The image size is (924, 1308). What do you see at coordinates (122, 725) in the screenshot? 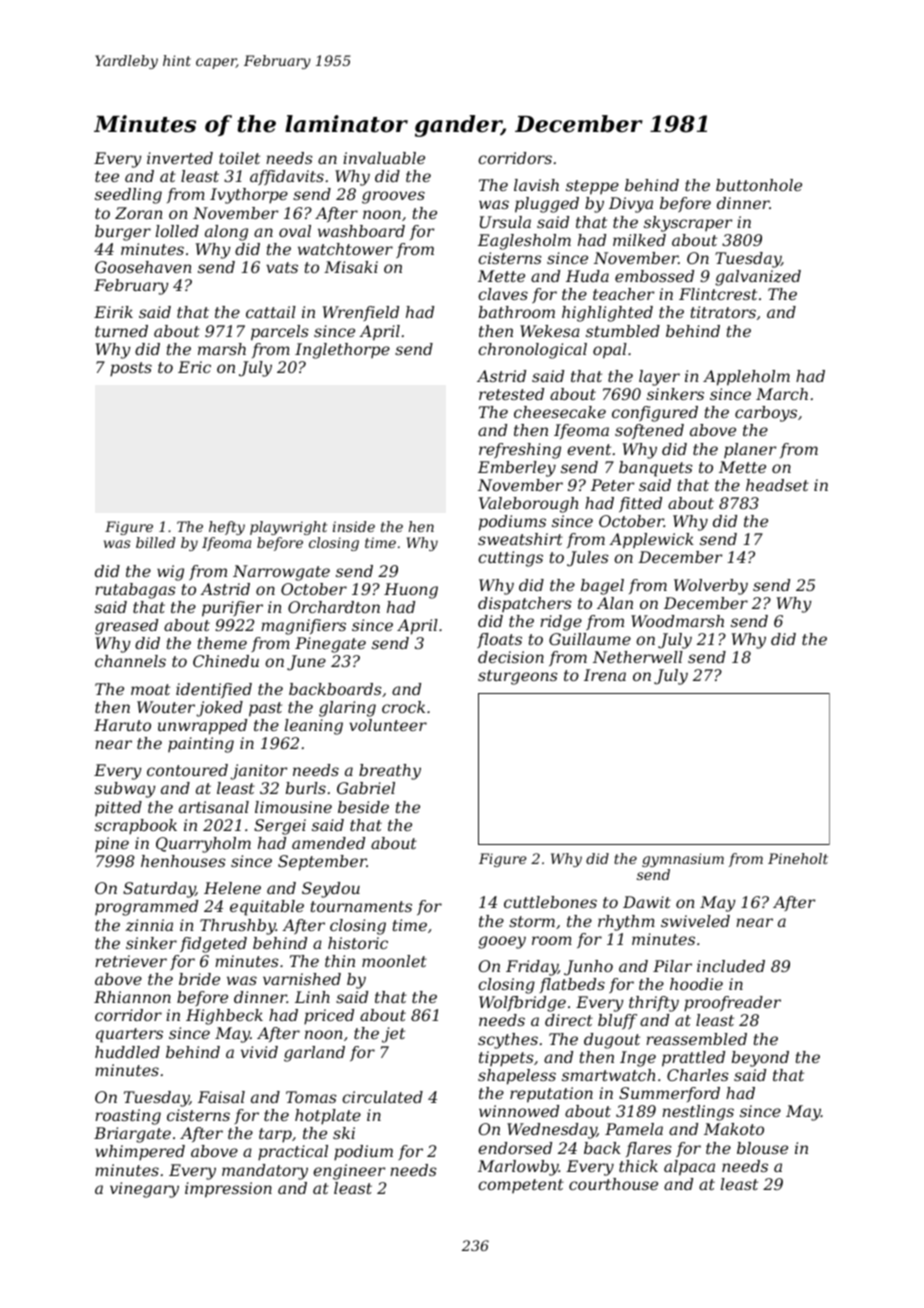
I see `Haruto` at bounding box center [122, 725].
